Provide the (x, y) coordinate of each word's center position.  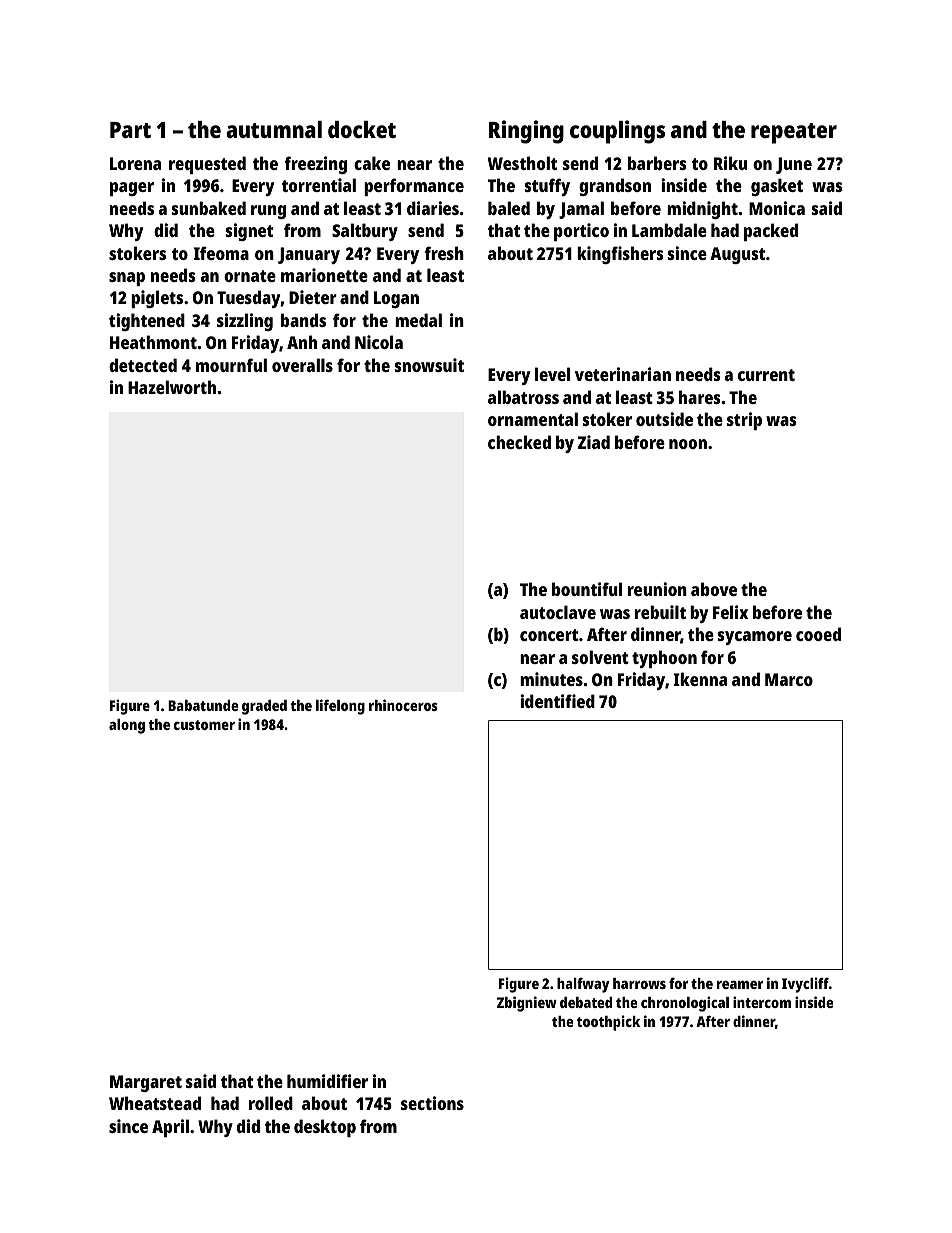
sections (432, 1103)
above (714, 589)
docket (362, 129)
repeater (794, 133)
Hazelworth (172, 387)
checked (519, 442)
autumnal (274, 129)
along (127, 726)
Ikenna (700, 679)
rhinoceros (403, 705)
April (170, 1128)
